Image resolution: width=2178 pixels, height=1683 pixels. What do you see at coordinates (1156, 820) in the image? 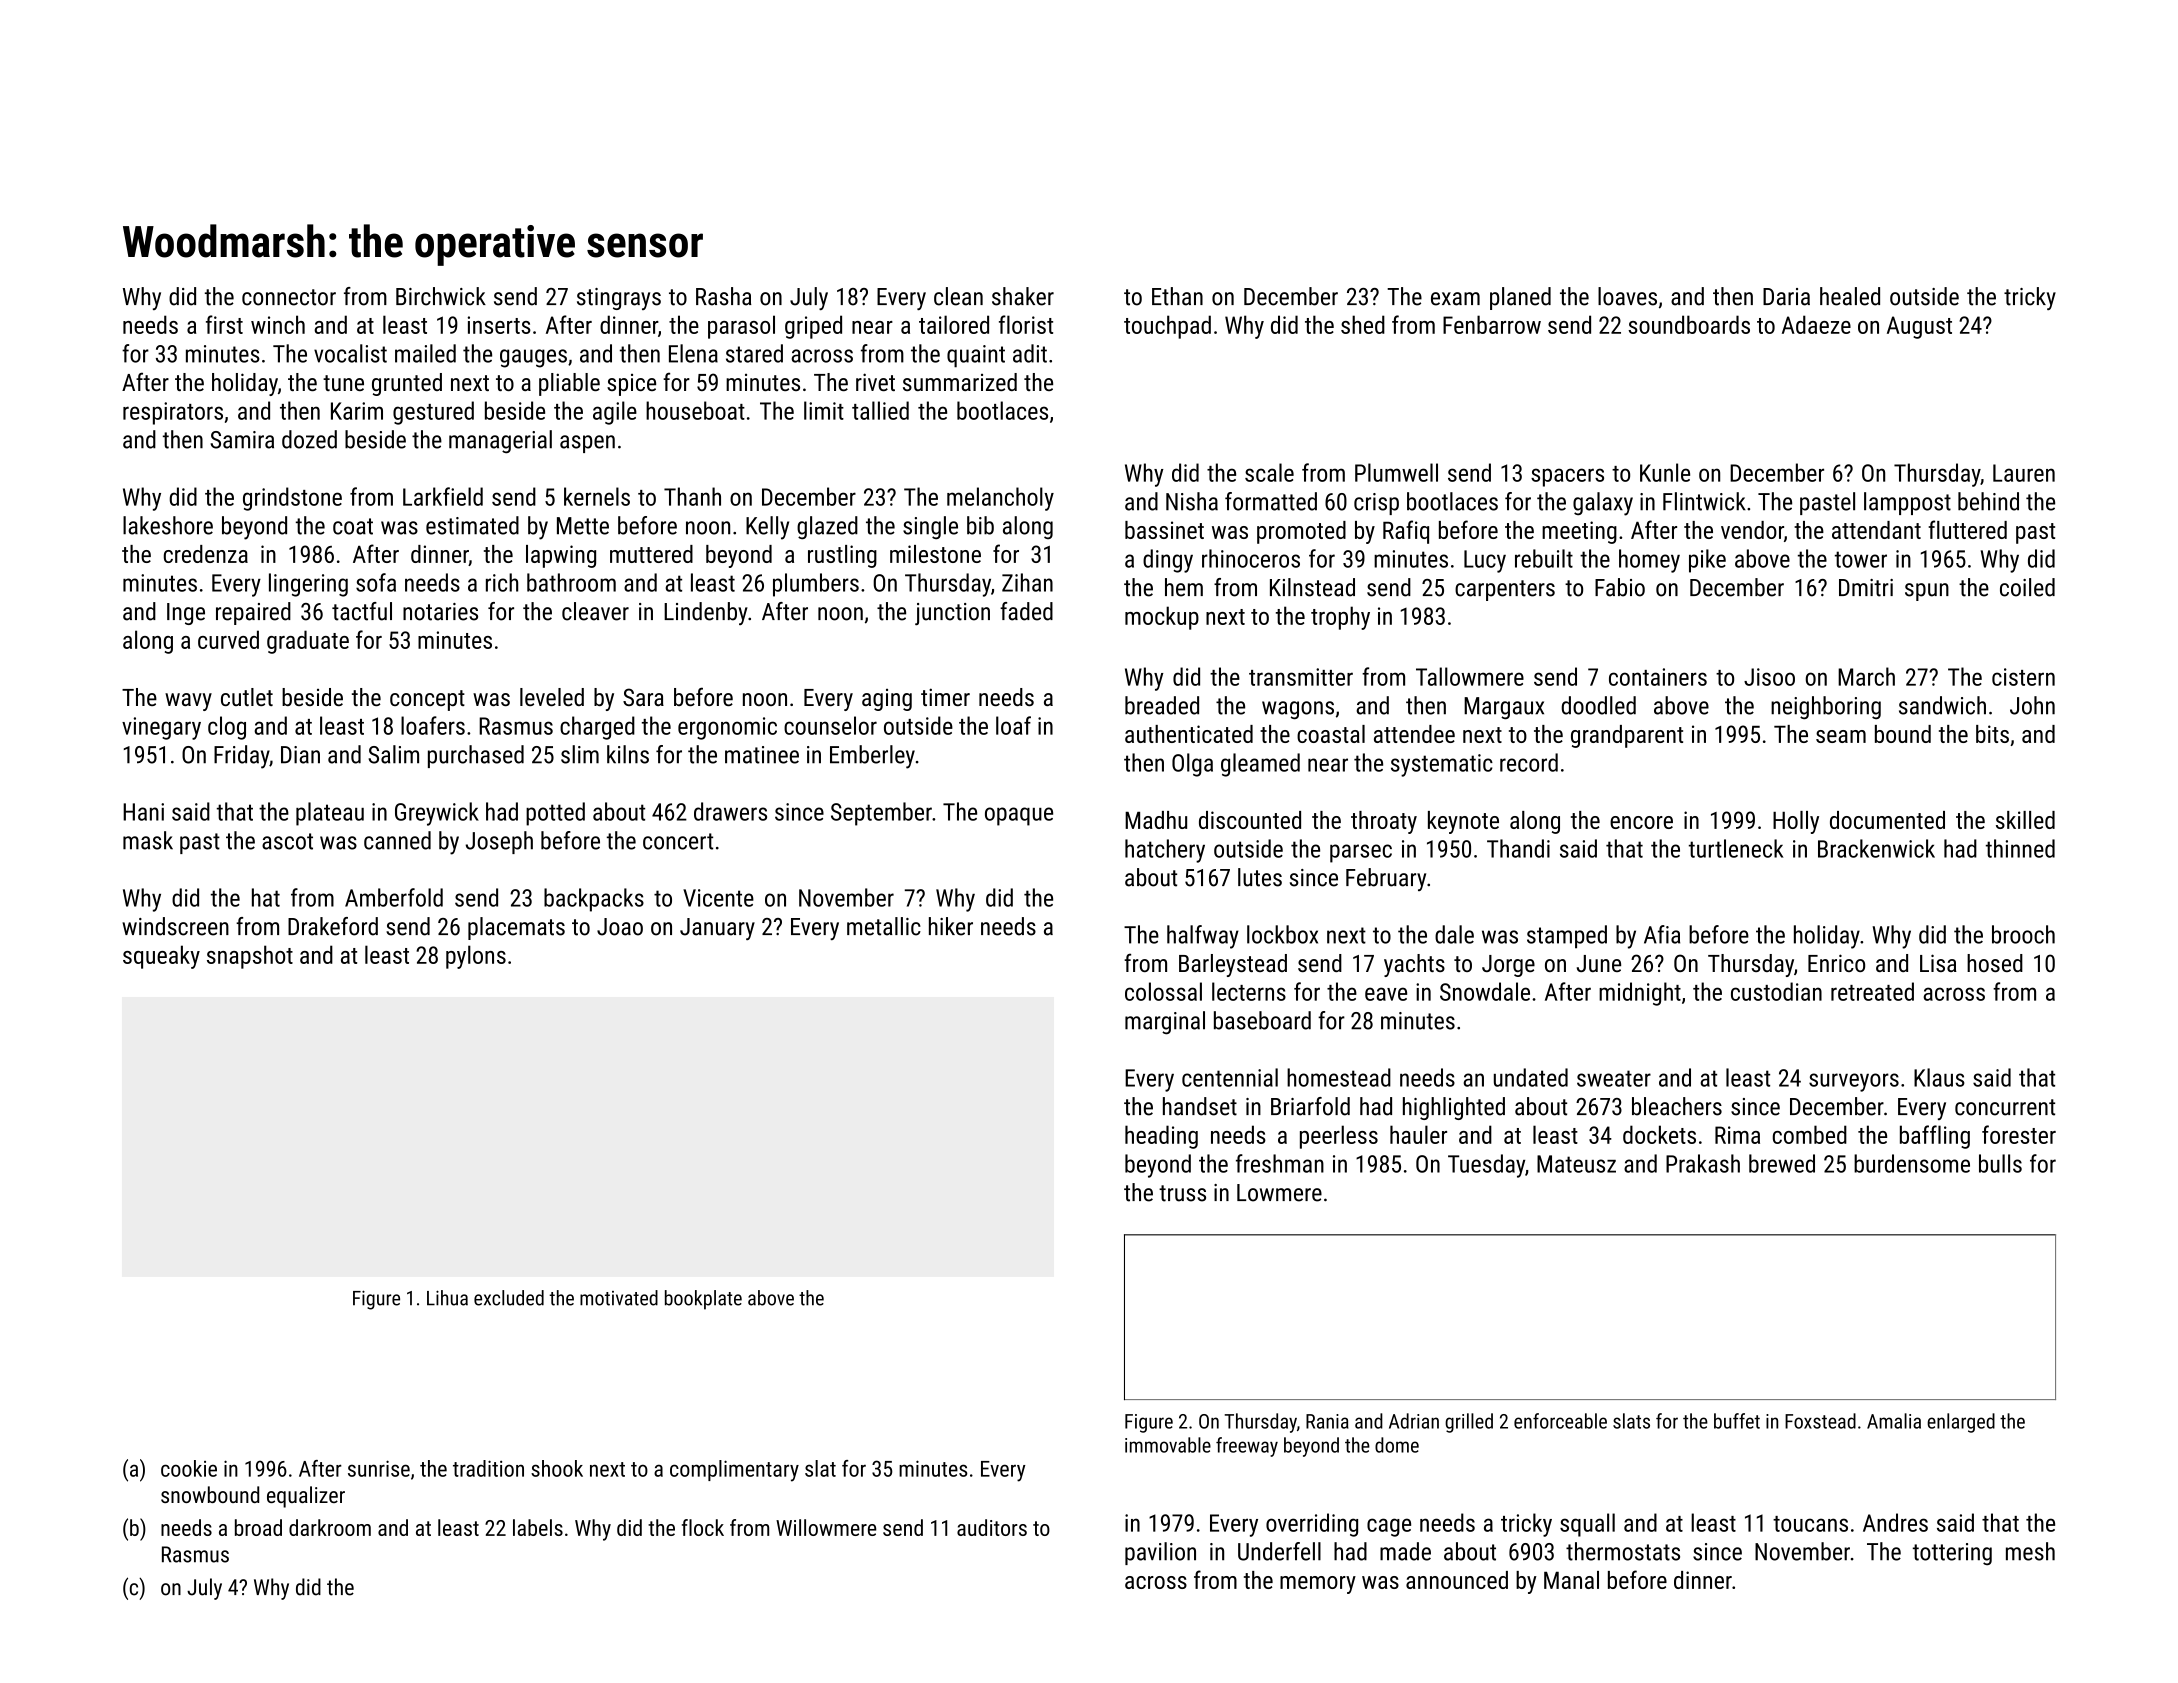
I see `Madhu` at bounding box center [1156, 820].
